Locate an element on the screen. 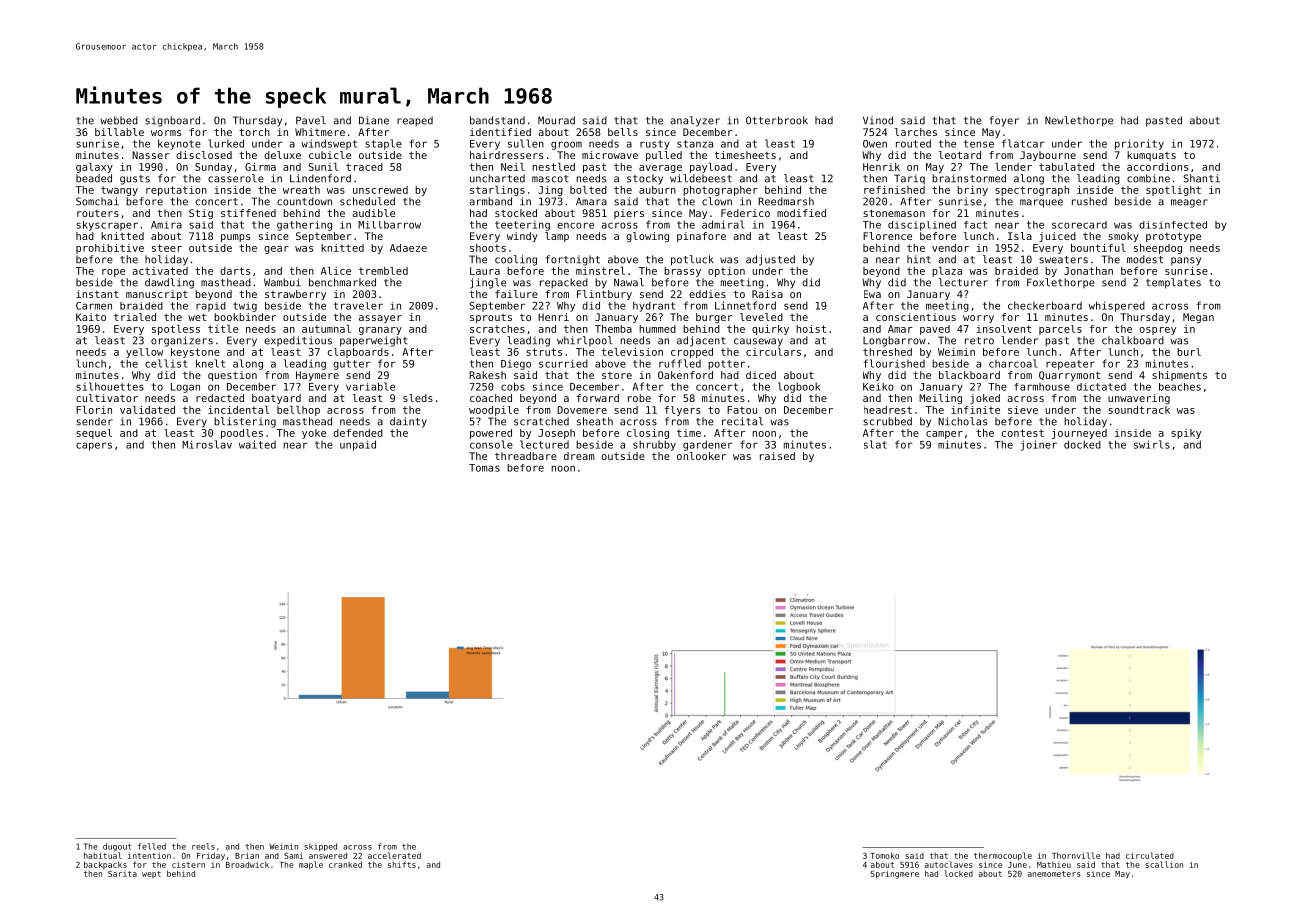 Image resolution: width=1308 pixels, height=924 pixels. Tomoko is located at coordinates (884, 855).
